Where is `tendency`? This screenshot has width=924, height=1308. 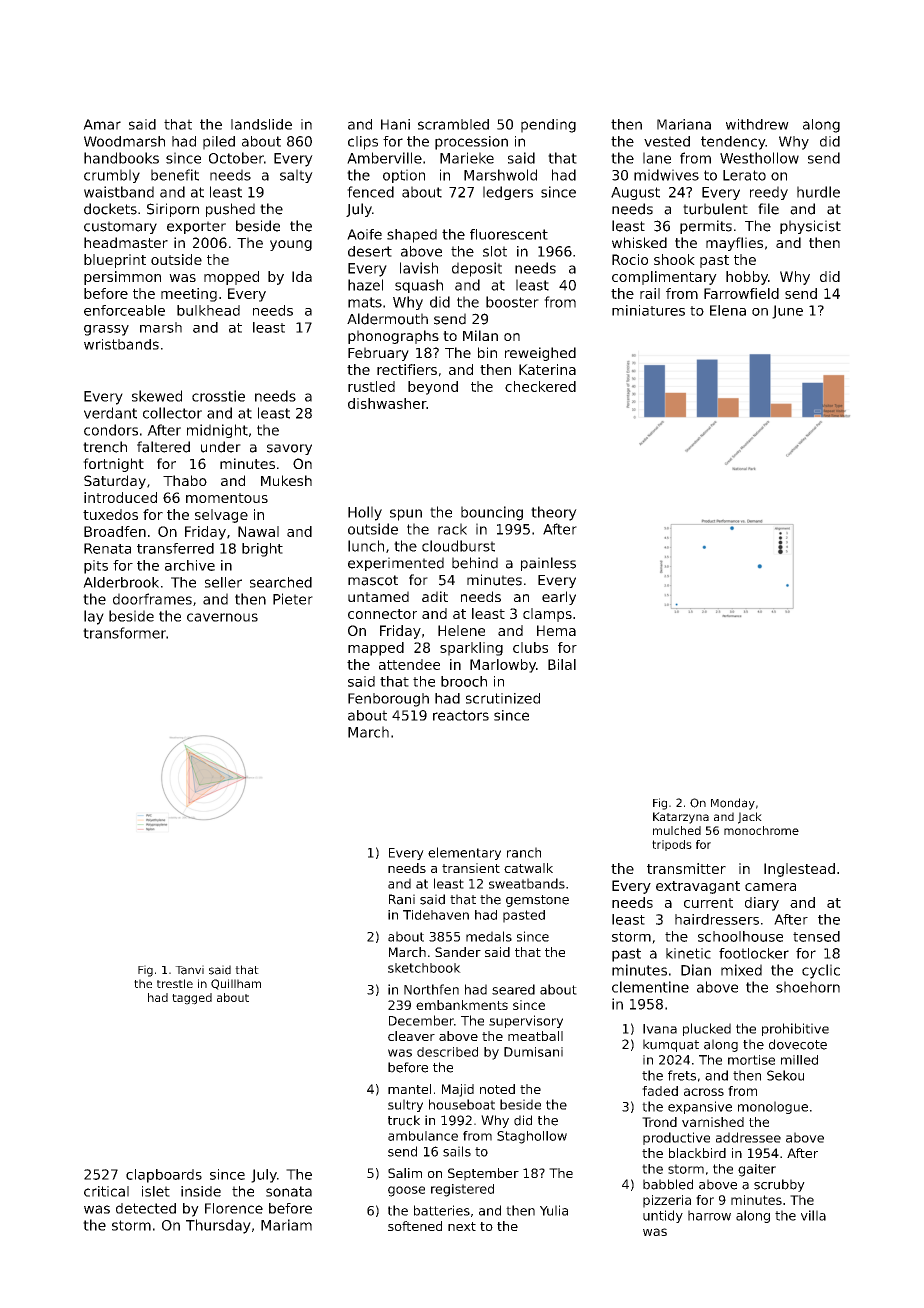
tendency is located at coordinates (733, 143).
